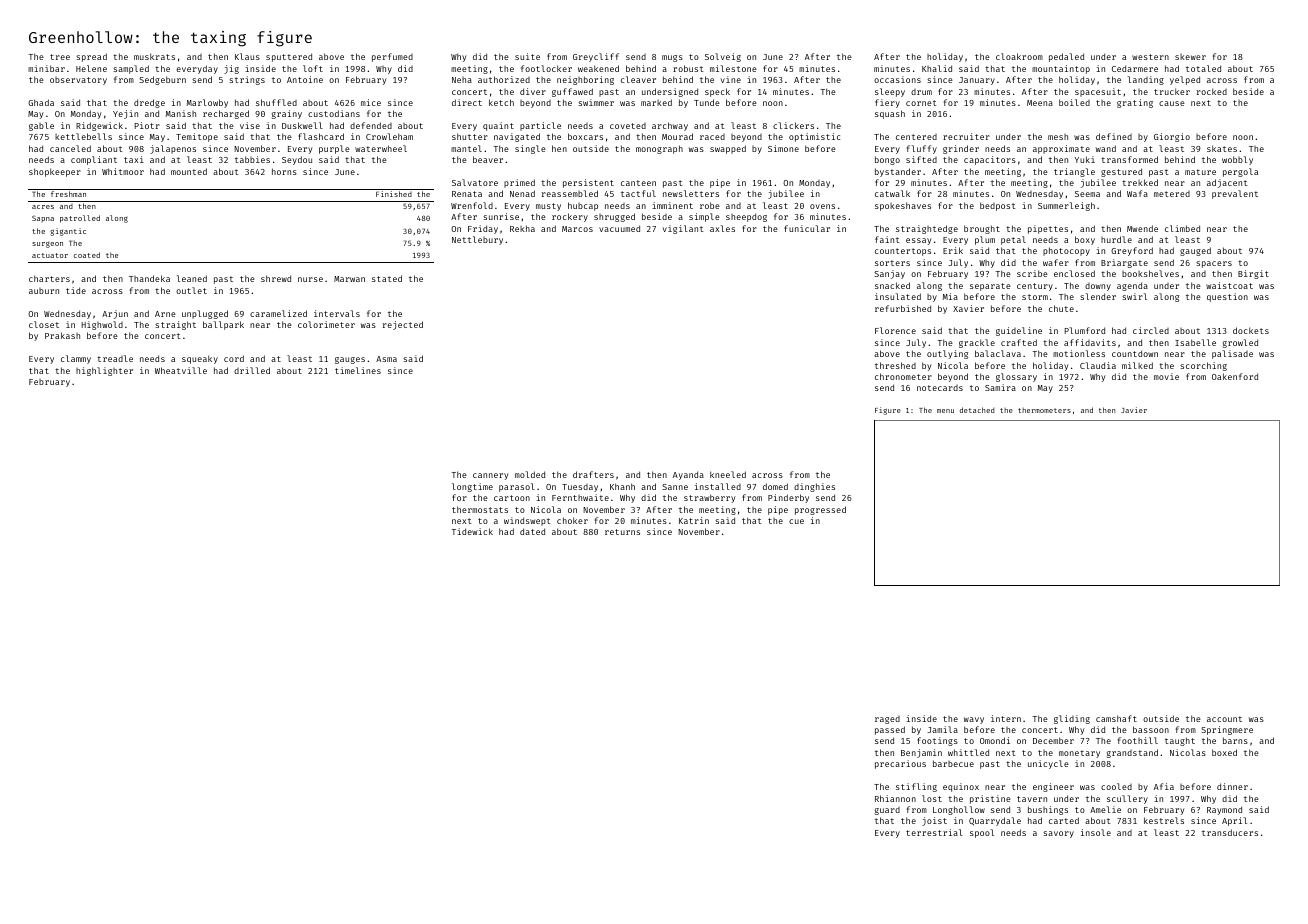  I want to click on progressed, so click(820, 510).
